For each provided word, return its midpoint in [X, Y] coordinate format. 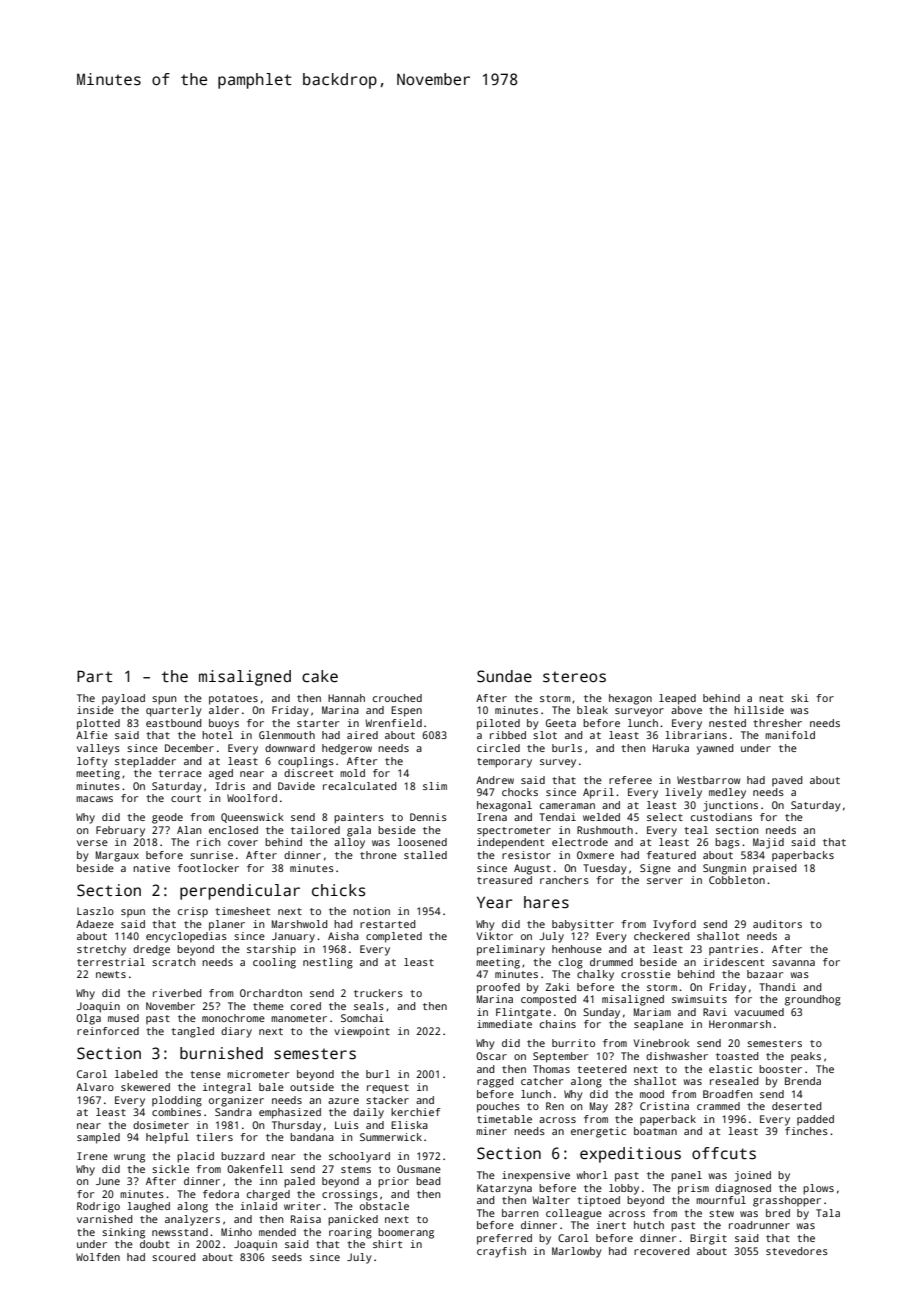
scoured [174, 1257]
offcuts [724, 1153]
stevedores [797, 1251]
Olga [88, 1019]
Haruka [671, 748]
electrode [580, 842]
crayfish [501, 1252]
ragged [495, 1082]
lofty [92, 762]
